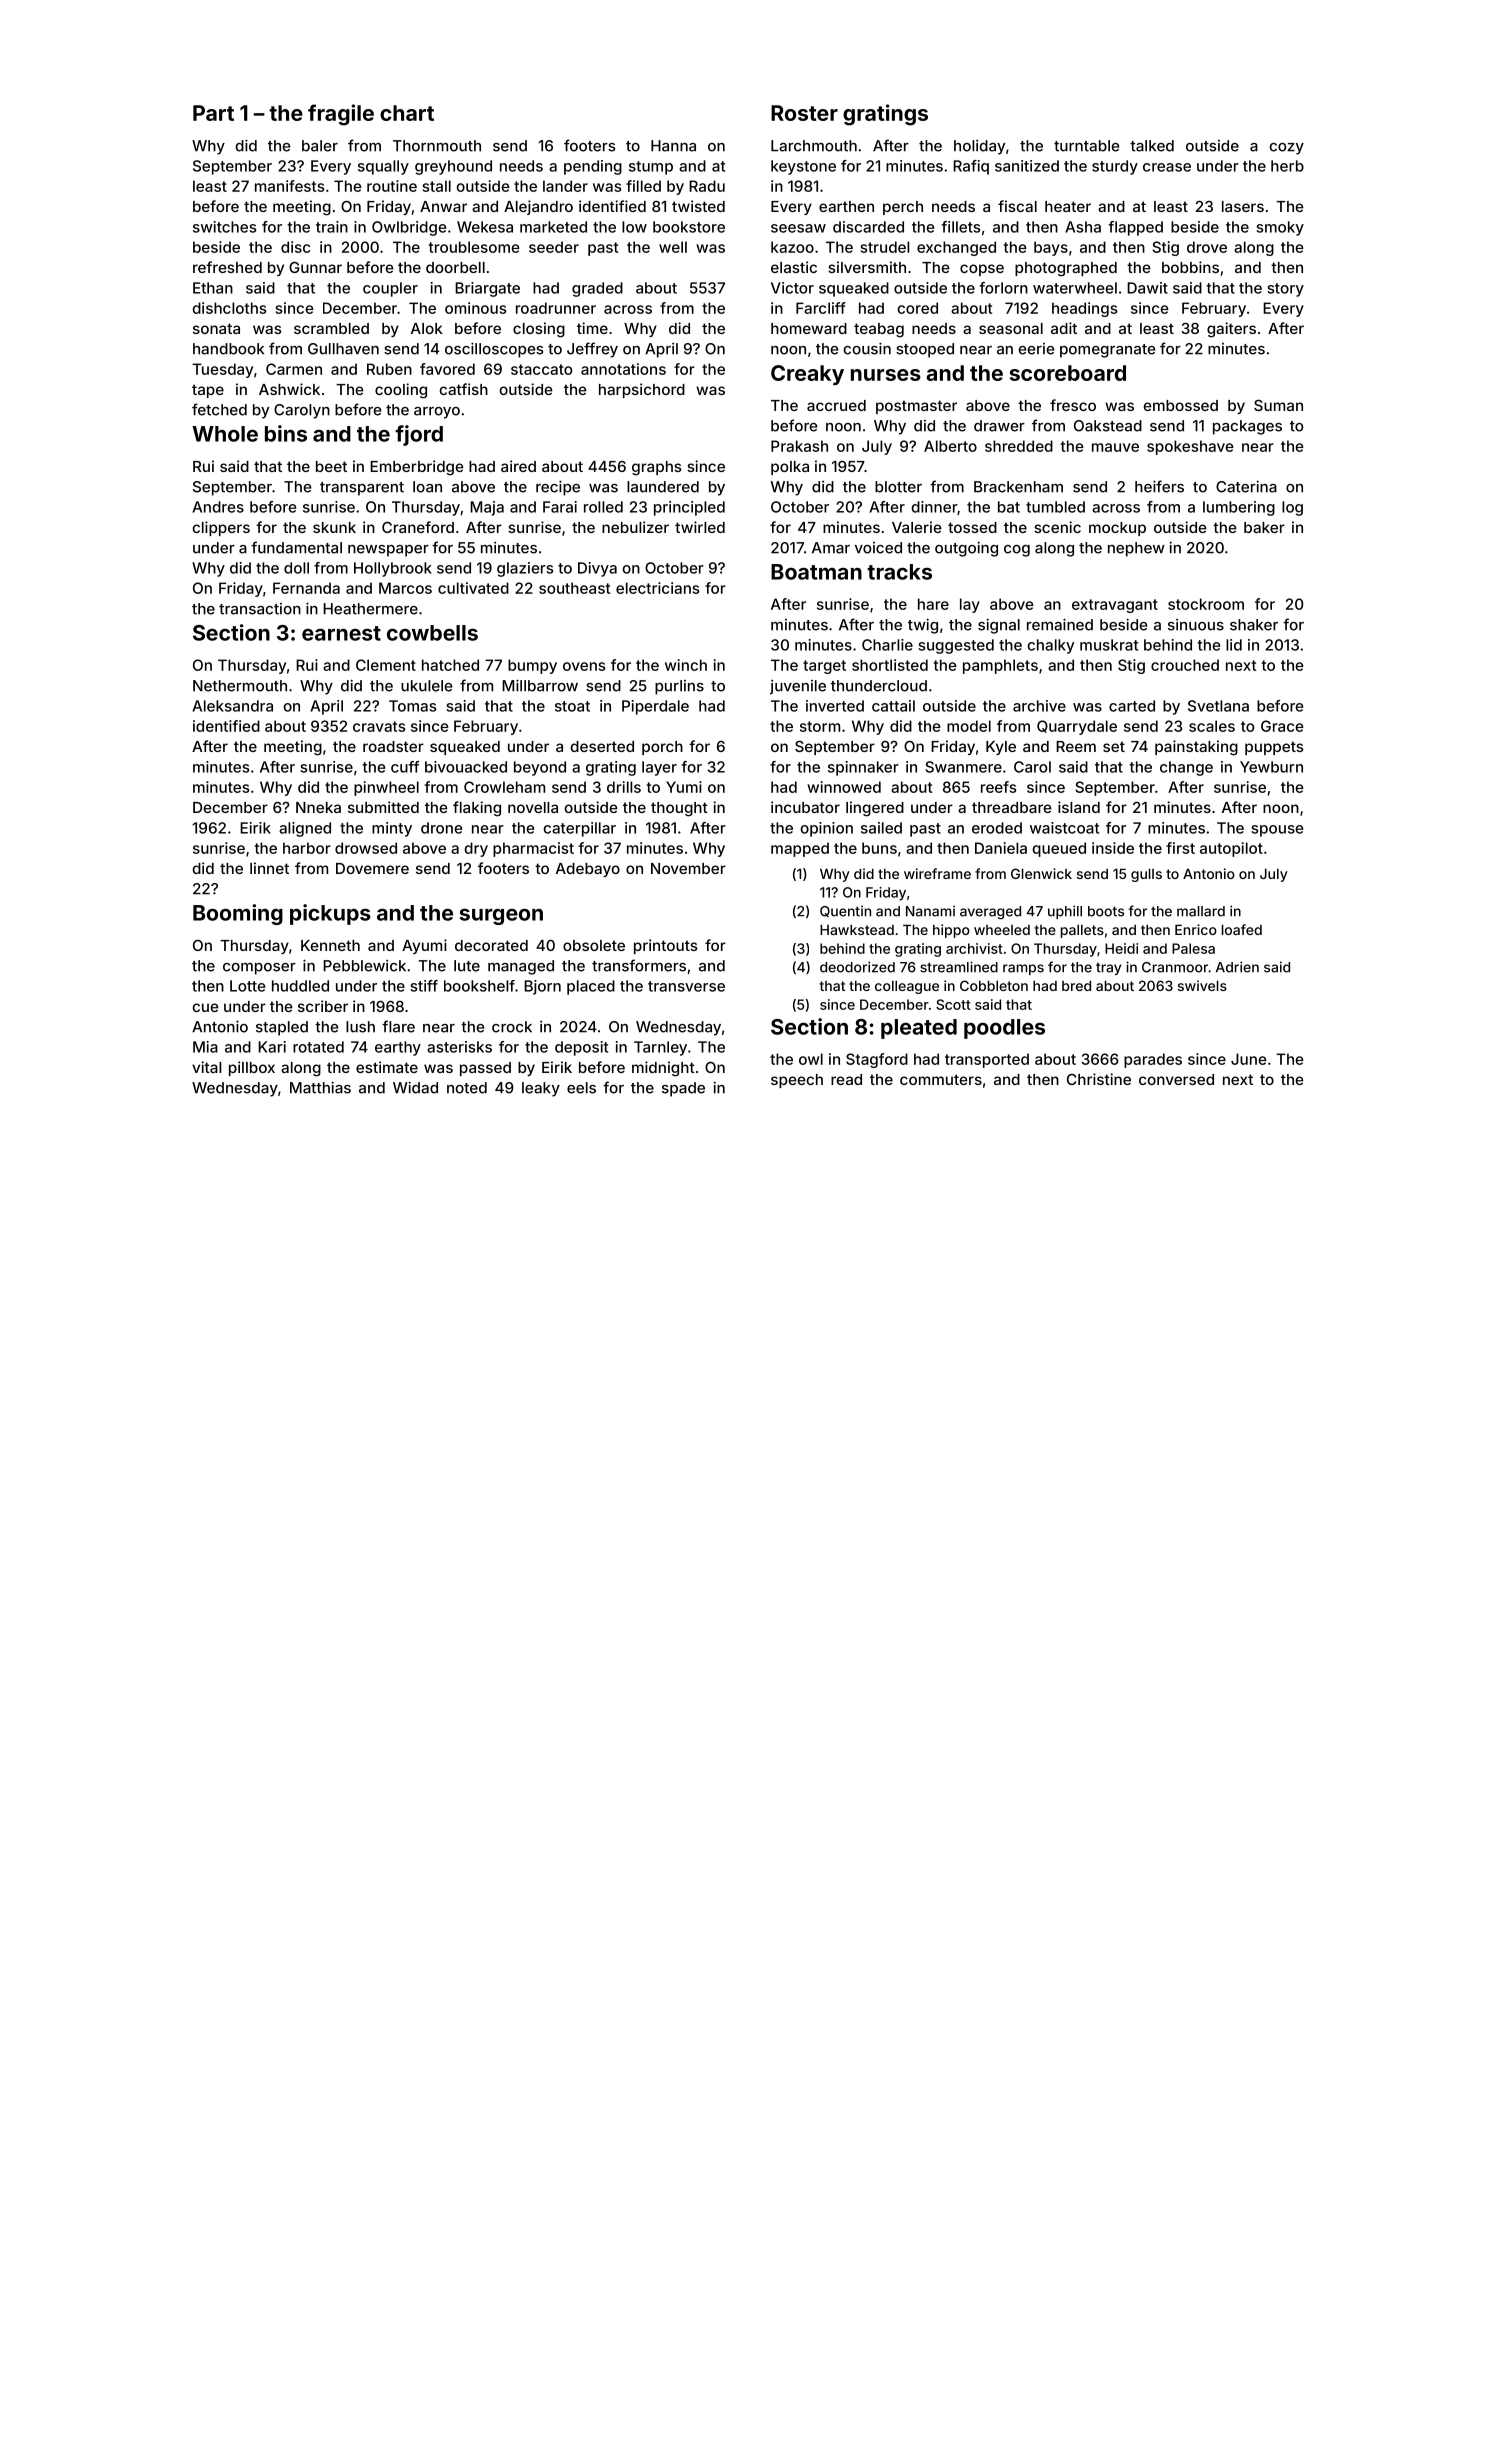 This image has width=1496, height=2464. What do you see at coordinates (412, 706) in the image?
I see `Tomas` at bounding box center [412, 706].
